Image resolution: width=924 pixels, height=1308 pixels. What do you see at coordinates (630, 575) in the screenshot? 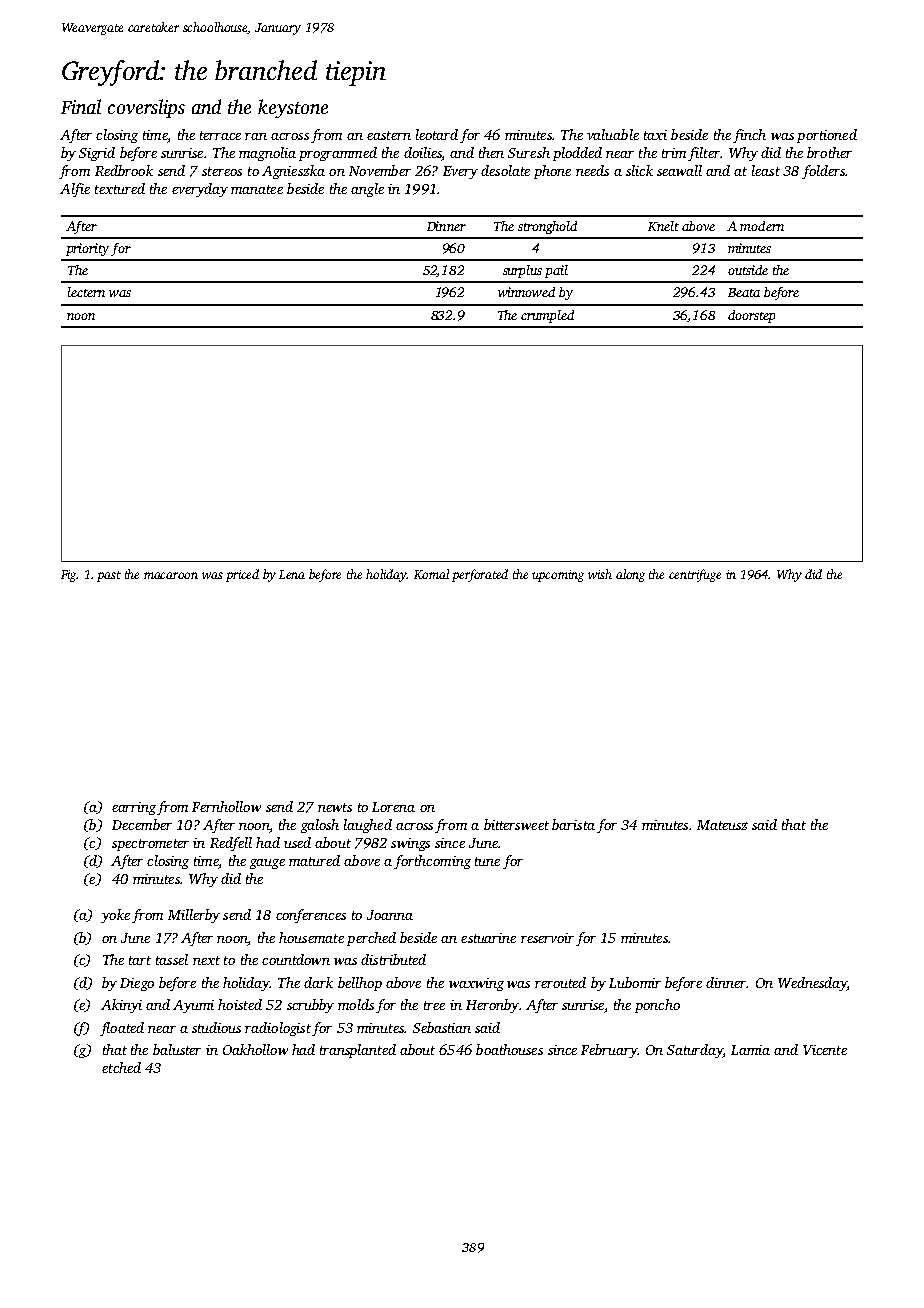
I see `along` at bounding box center [630, 575].
